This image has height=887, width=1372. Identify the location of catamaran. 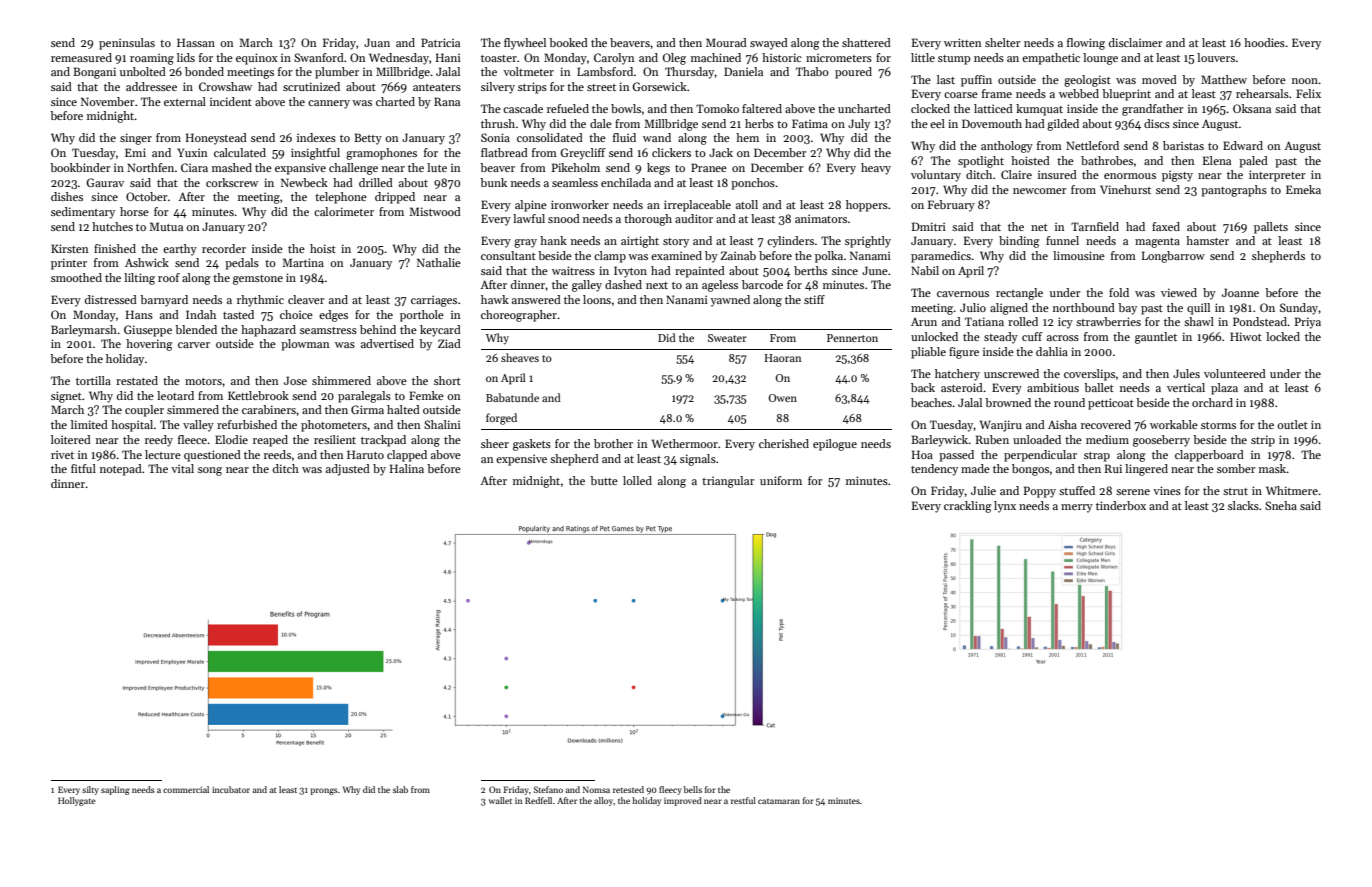
(779, 801).
